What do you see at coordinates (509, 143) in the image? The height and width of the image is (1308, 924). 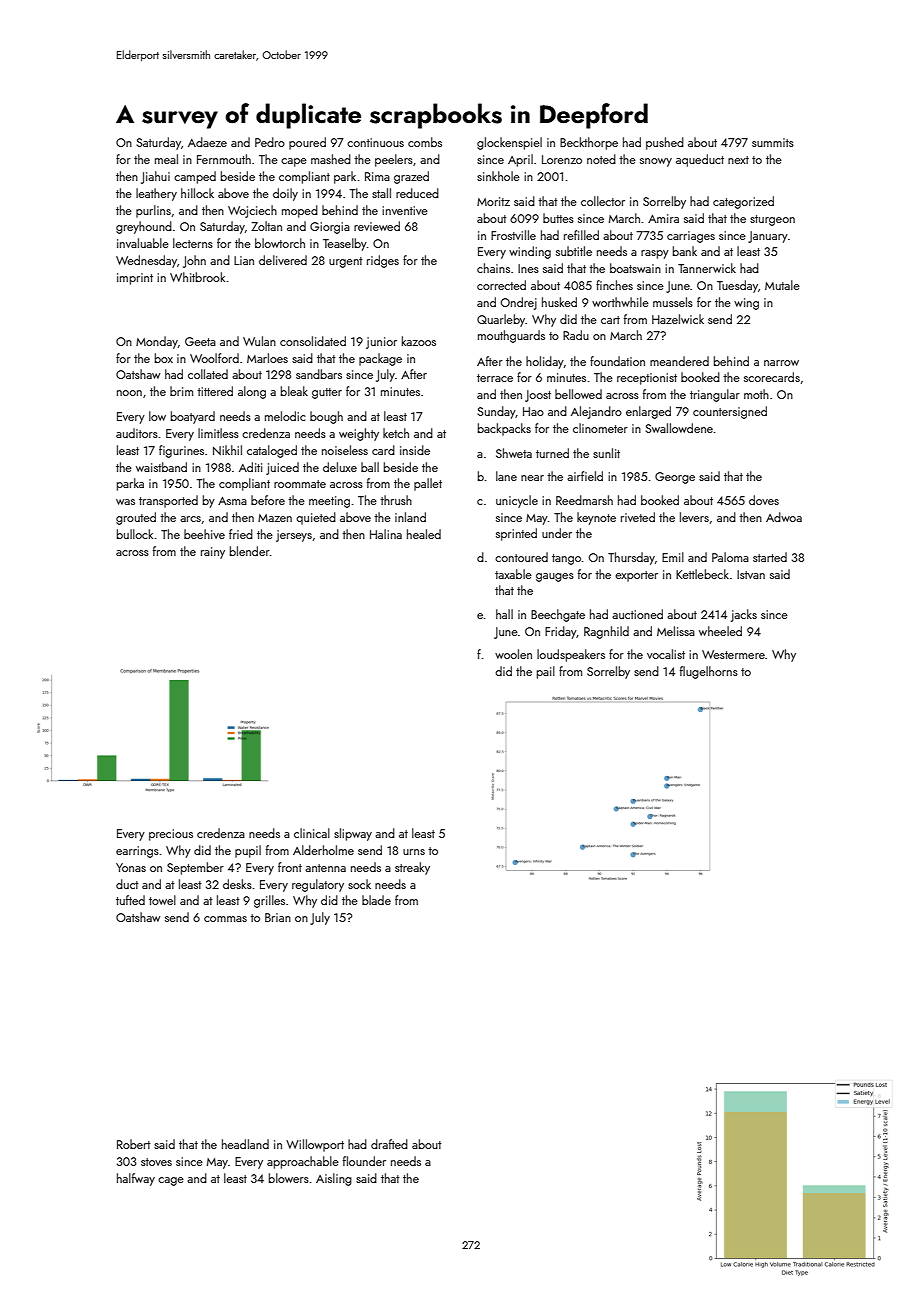 I see `glockenspiel` at bounding box center [509, 143].
